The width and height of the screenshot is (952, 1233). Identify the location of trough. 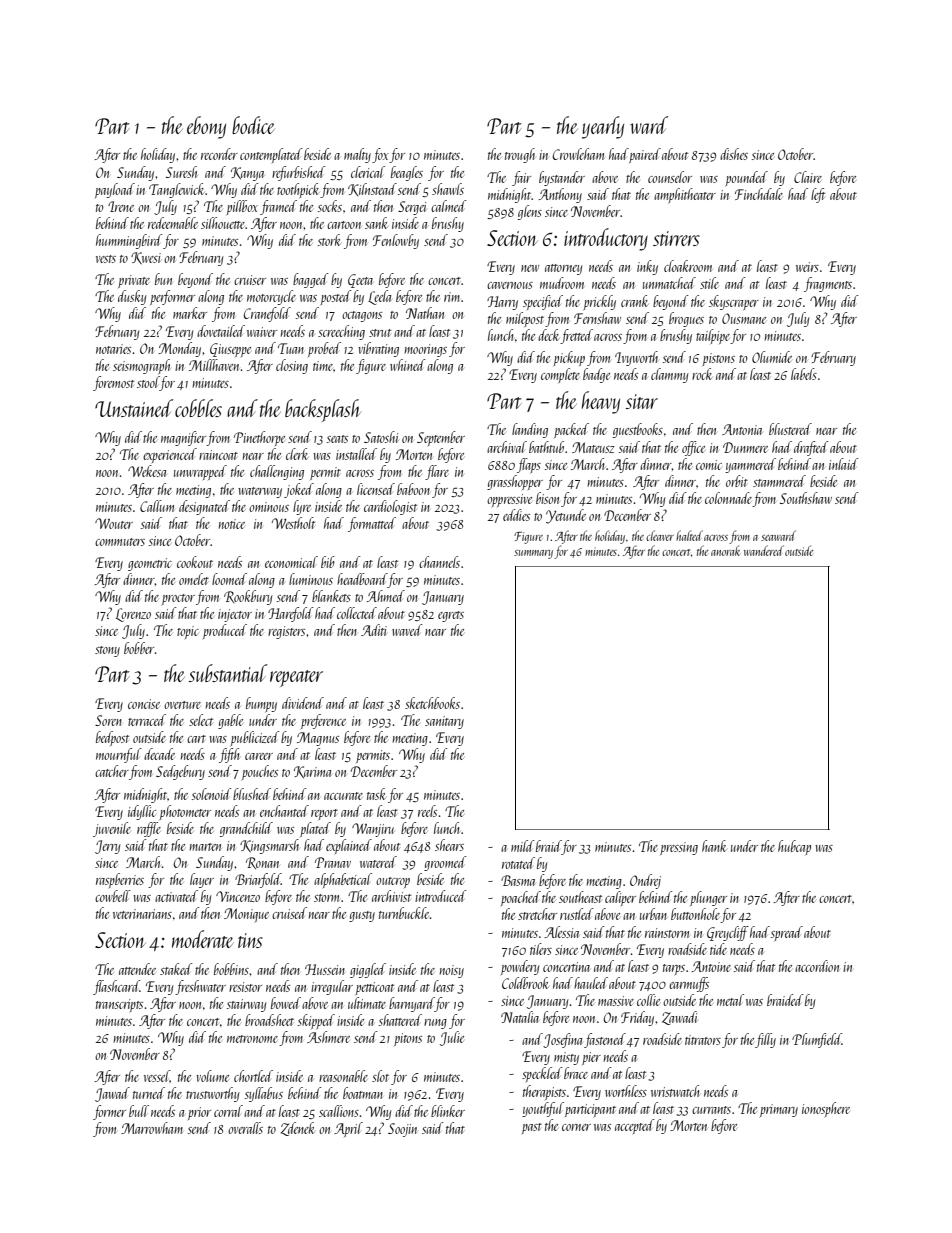
(520, 155).
